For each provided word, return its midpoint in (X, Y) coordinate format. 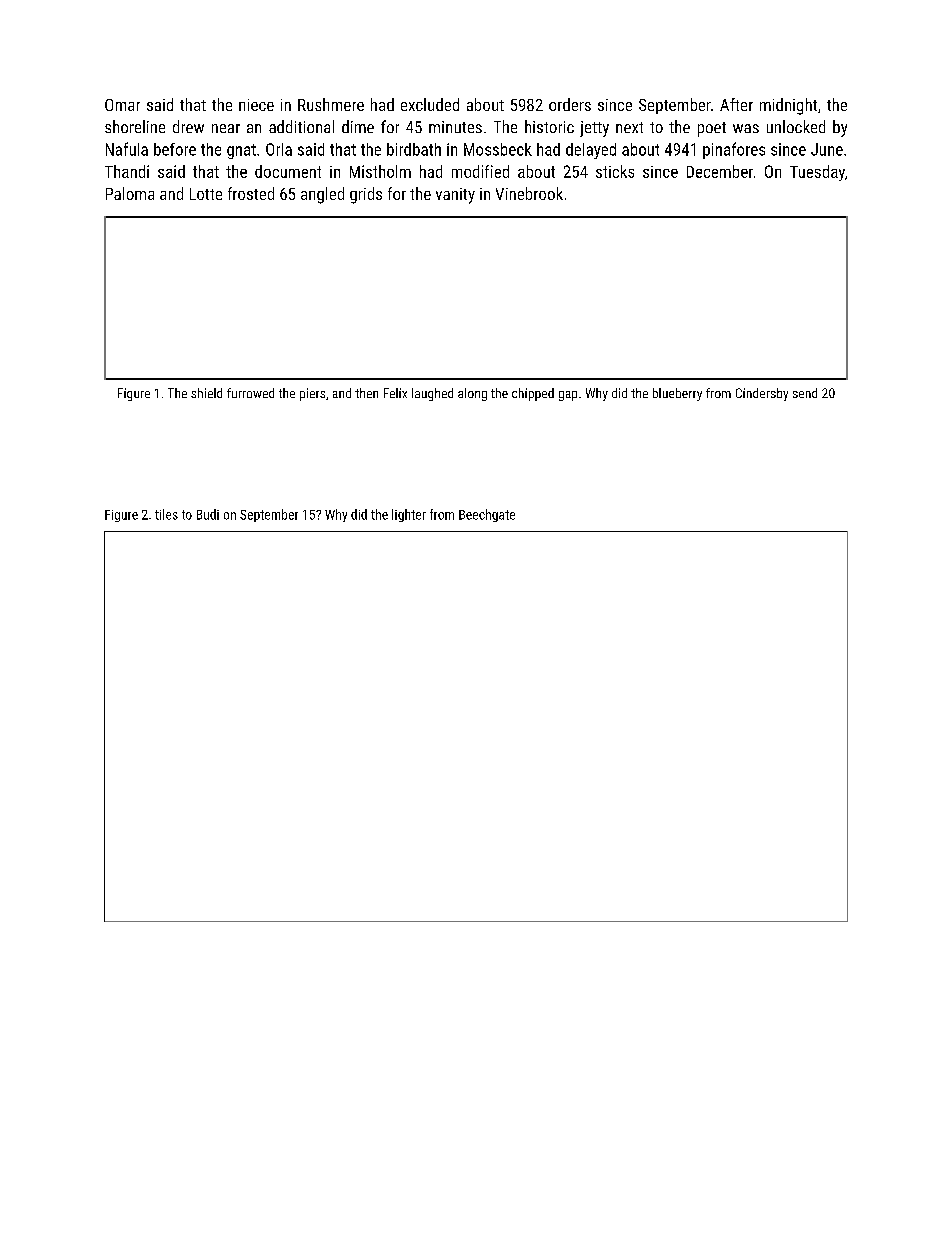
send (805, 393)
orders (570, 104)
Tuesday (817, 173)
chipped (533, 394)
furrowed (250, 393)
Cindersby (762, 394)
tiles (166, 514)
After (736, 104)
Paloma (130, 193)
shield (206, 393)
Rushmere (331, 104)
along (472, 394)
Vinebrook (529, 193)
